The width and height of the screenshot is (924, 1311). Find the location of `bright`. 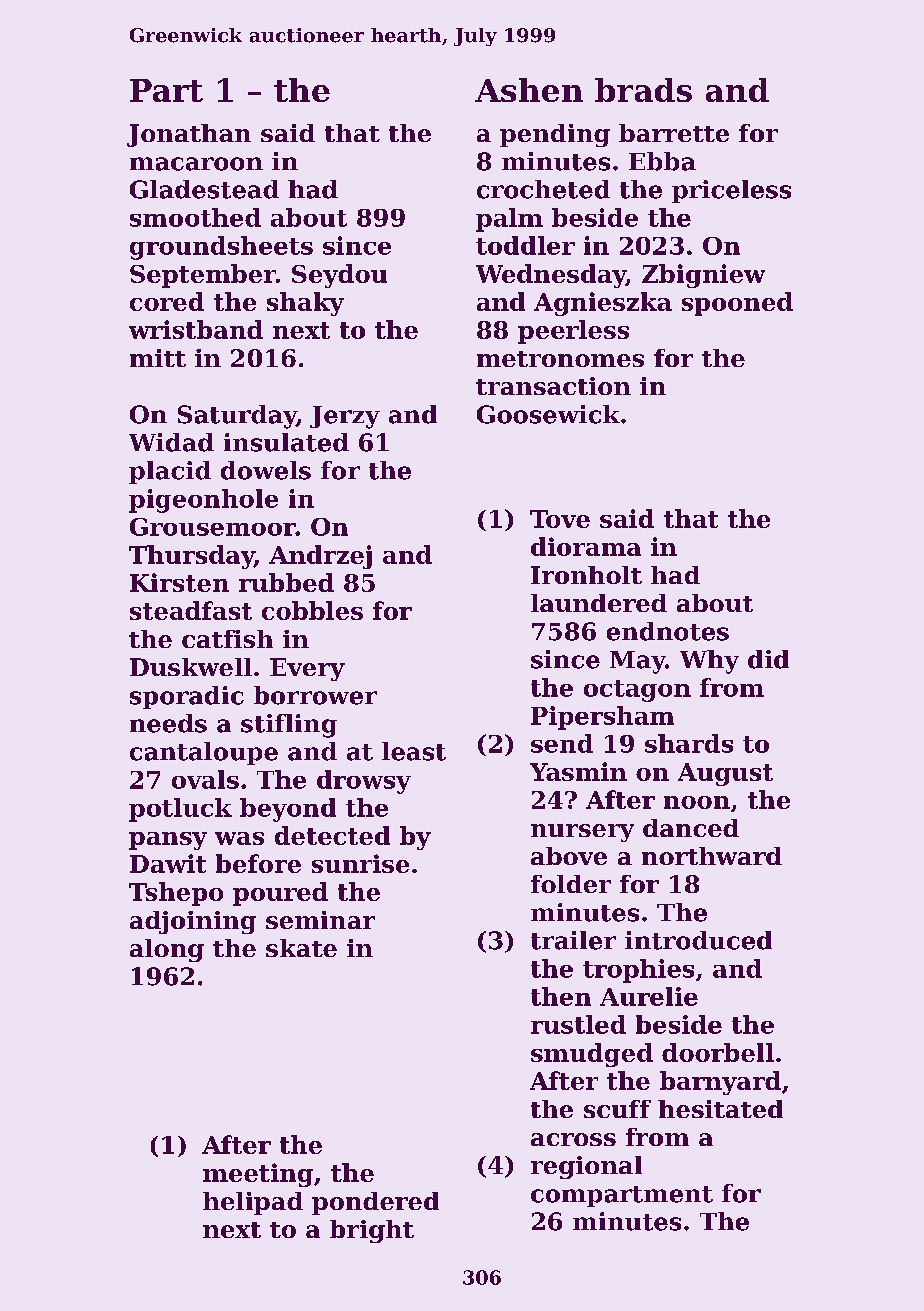

bright is located at coordinates (372, 1231).
